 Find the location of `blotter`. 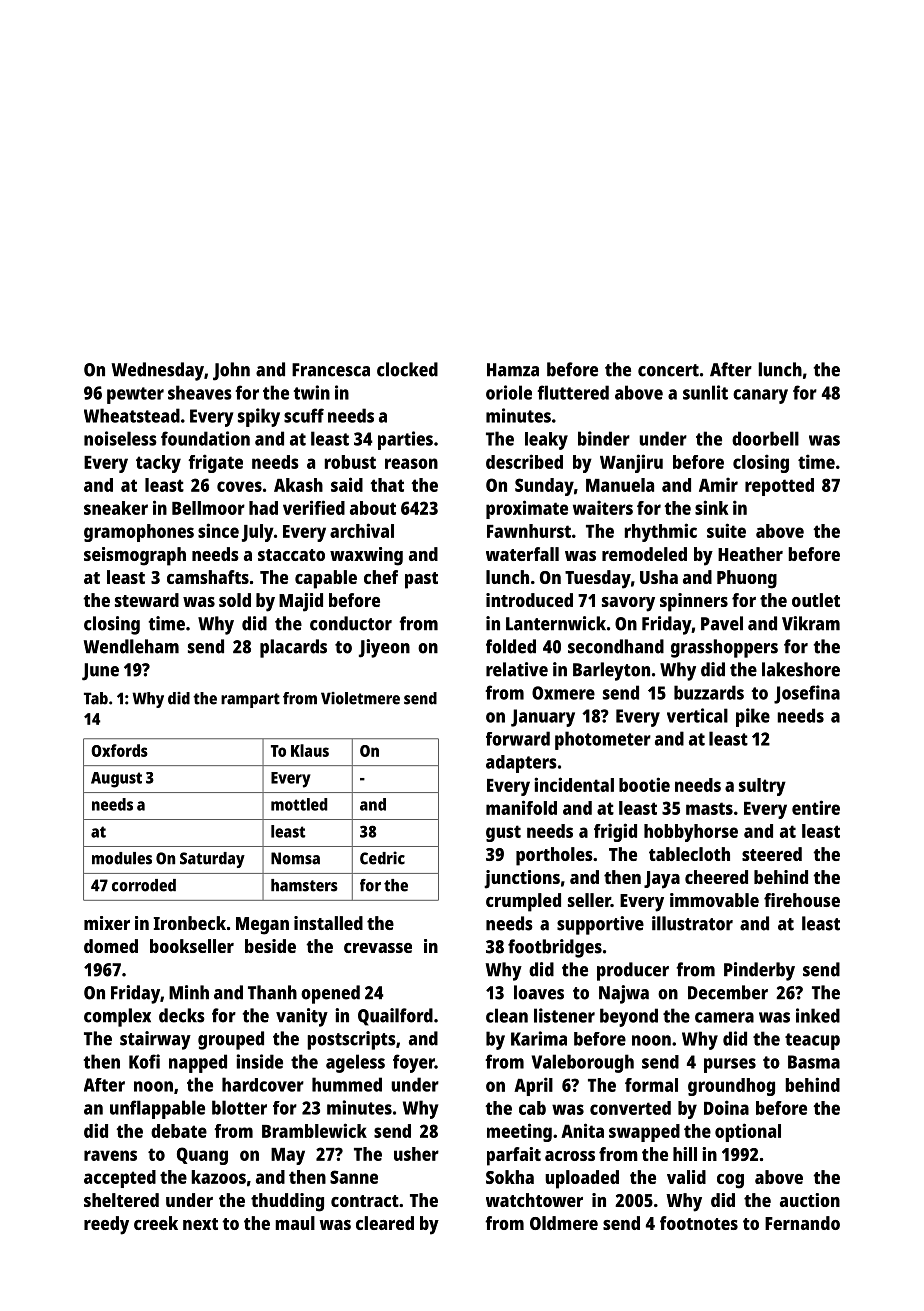

blotter is located at coordinates (239, 1107).
